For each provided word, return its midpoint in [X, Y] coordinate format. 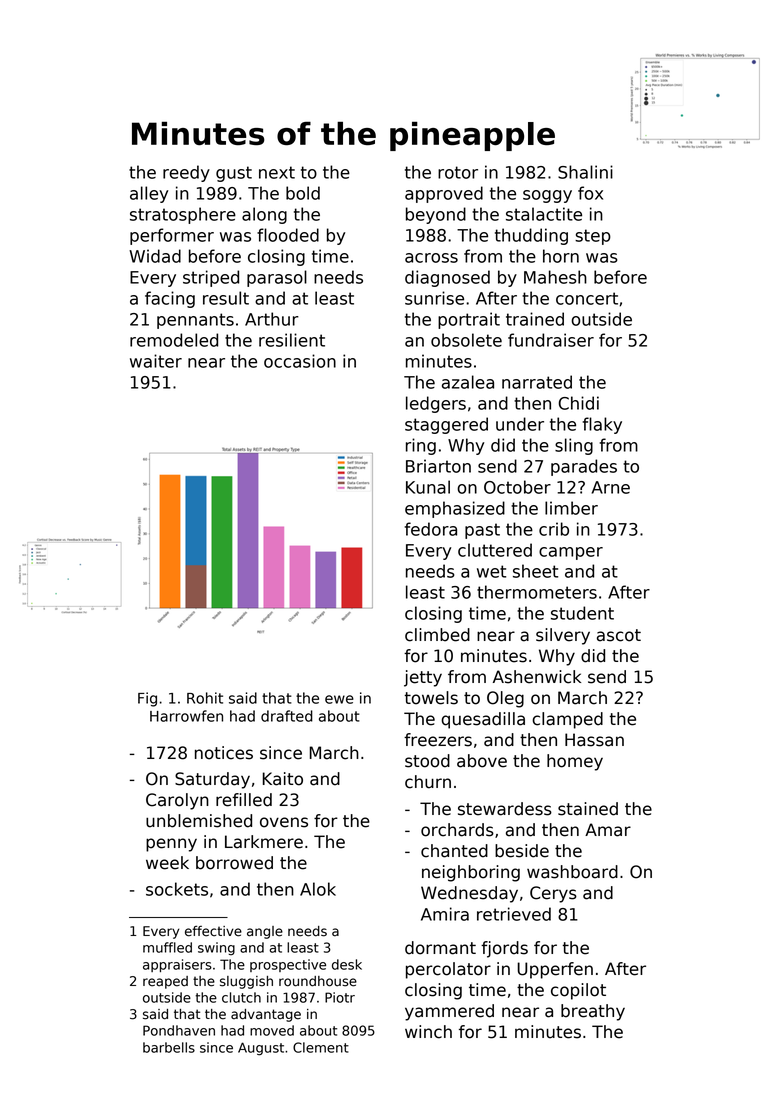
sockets [177, 889]
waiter [156, 361]
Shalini [585, 172]
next [277, 172]
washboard [572, 872]
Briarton [438, 466]
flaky [602, 425]
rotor [458, 172]
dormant [440, 948]
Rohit [205, 698]
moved [272, 1030]
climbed [437, 635]
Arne [610, 487]
